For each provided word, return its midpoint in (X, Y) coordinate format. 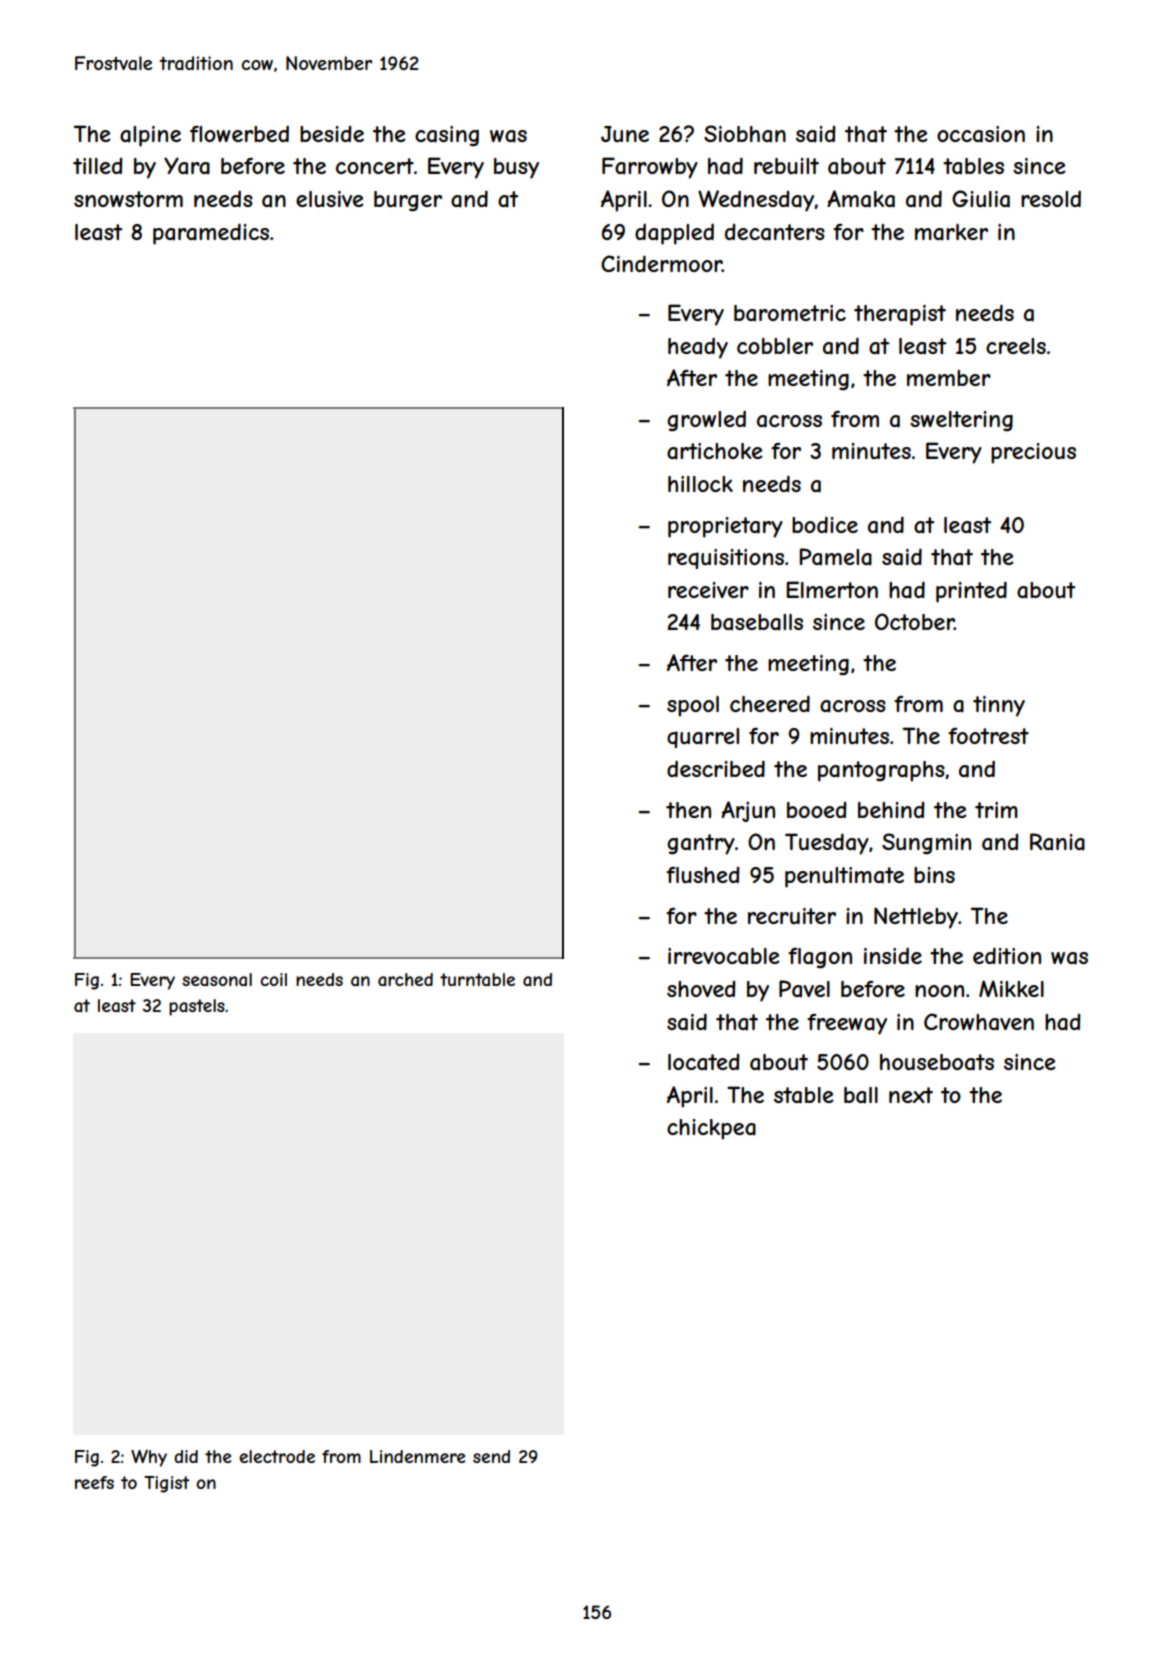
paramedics (211, 234)
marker (951, 232)
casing (447, 136)
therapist (900, 315)
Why (149, 1458)
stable (804, 1095)
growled (706, 420)
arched (405, 979)
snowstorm (128, 199)
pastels (197, 1007)
